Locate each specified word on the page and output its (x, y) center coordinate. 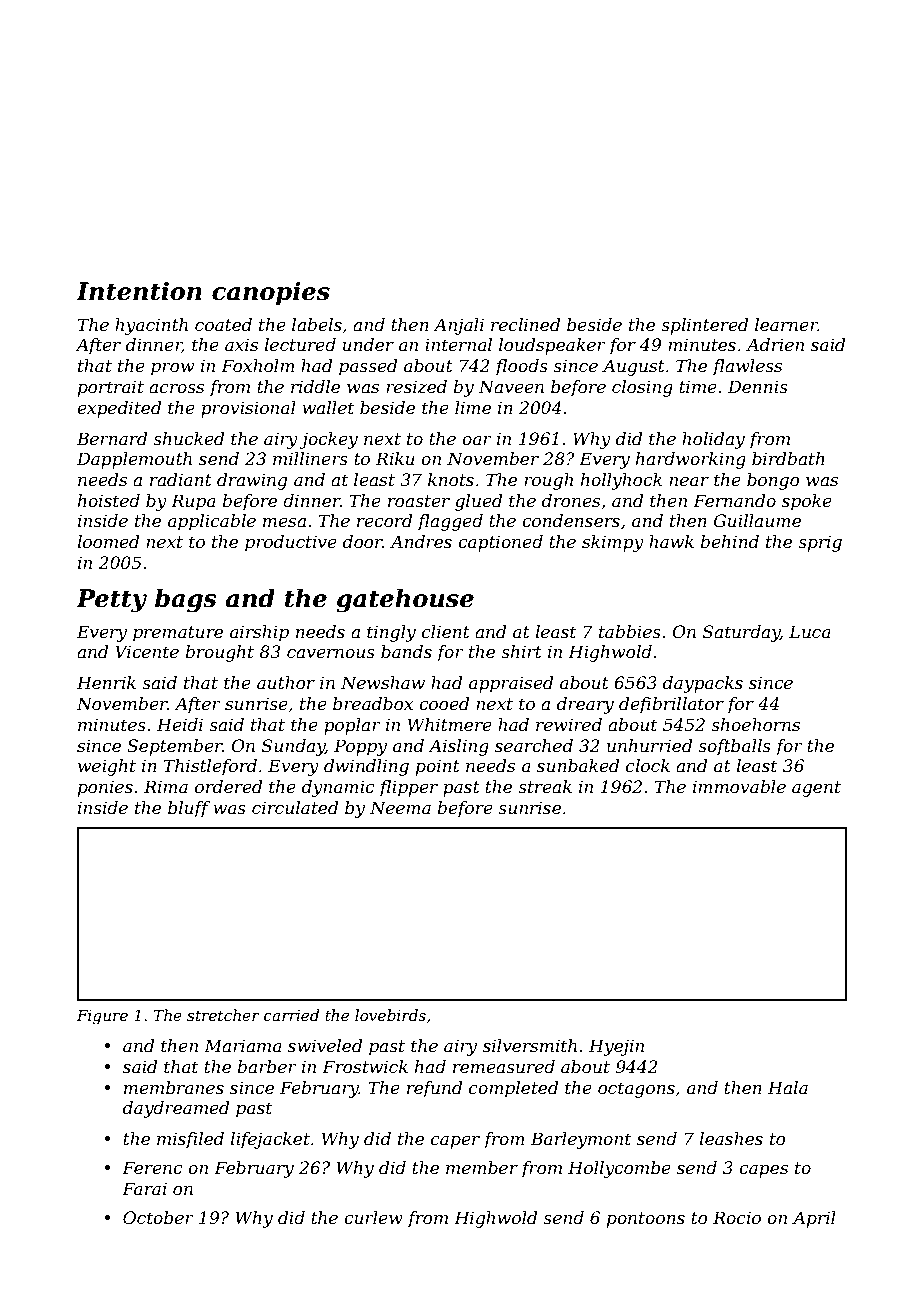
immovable (739, 786)
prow (172, 369)
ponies (105, 788)
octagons (636, 1090)
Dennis (758, 386)
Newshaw (383, 682)
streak (545, 786)
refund (434, 1089)
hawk (671, 541)
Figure (102, 1017)
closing (642, 388)
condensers (571, 520)
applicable (212, 522)
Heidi (180, 724)
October (158, 1217)
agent (816, 789)
